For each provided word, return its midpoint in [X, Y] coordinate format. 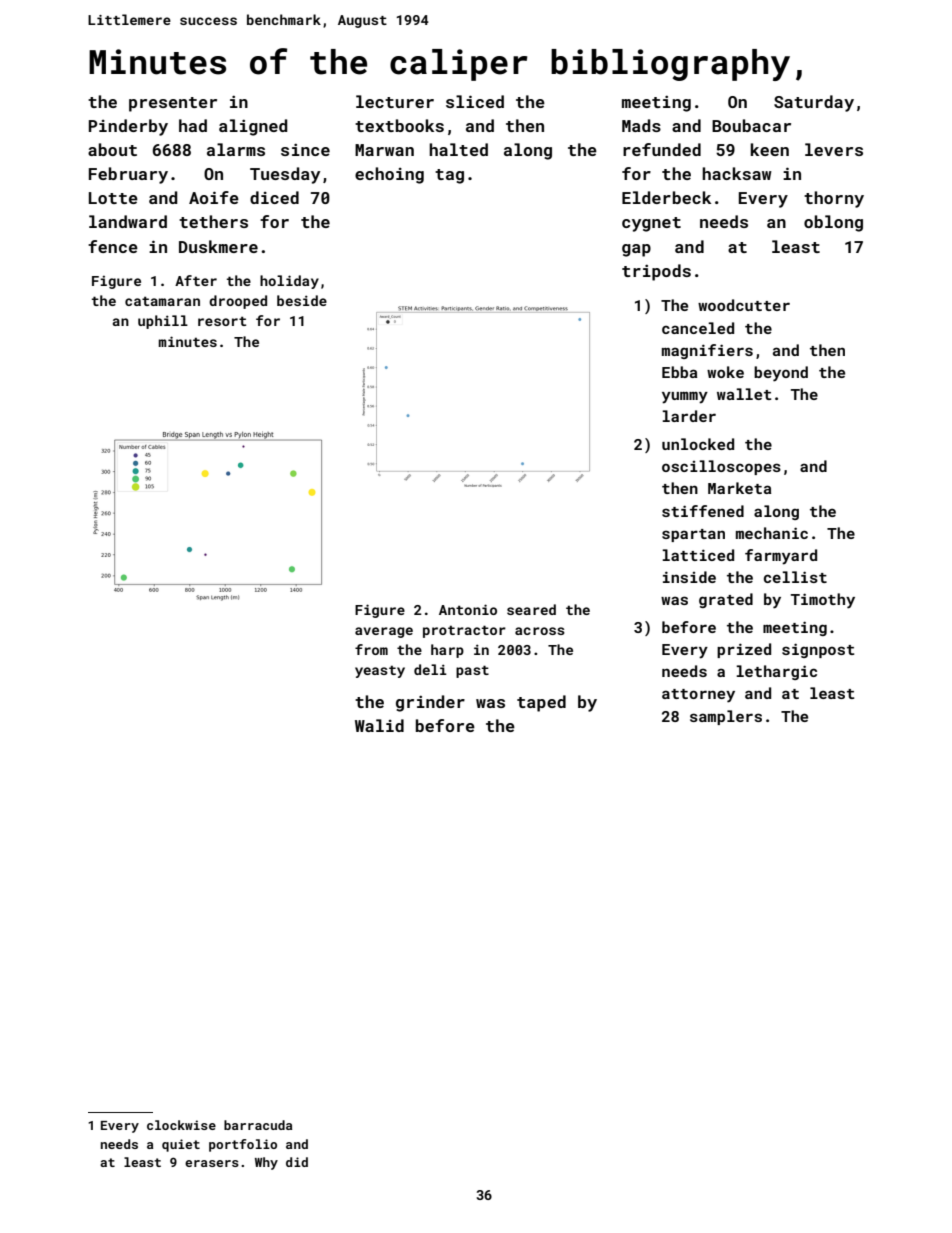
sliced [475, 101]
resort [222, 321]
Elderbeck [666, 197]
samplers [726, 717]
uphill [163, 322]
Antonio [468, 609]
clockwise [181, 1125]
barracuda [258, 1125]
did [297, 1162]
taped [541, 703]
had [193, 125]
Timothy [823, 601]
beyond [781, 374]
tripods [656, 272]
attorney [698, 696]
